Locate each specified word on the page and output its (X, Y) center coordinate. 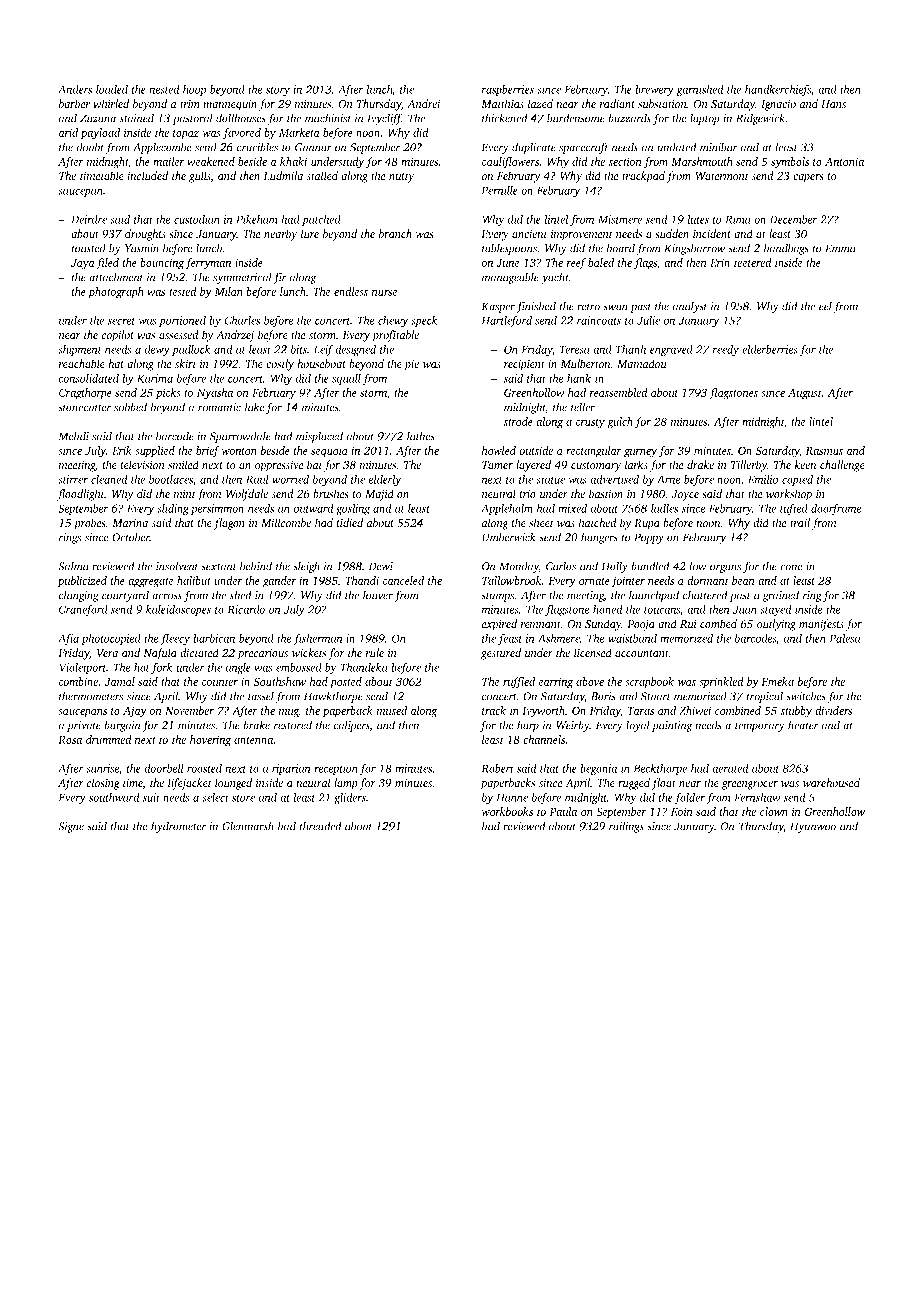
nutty (401, 178)
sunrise (102, 768)
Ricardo (246, 609)
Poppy (649, 538)
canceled (403, 580)
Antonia (844, 161)
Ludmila (283, 176)
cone (791, 567)
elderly (385, 480)
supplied (155, 452)
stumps (498, 597)
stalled (322, 176)
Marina (130, 523)
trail (800, 523)
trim (190, 104)
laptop (705, 119)
